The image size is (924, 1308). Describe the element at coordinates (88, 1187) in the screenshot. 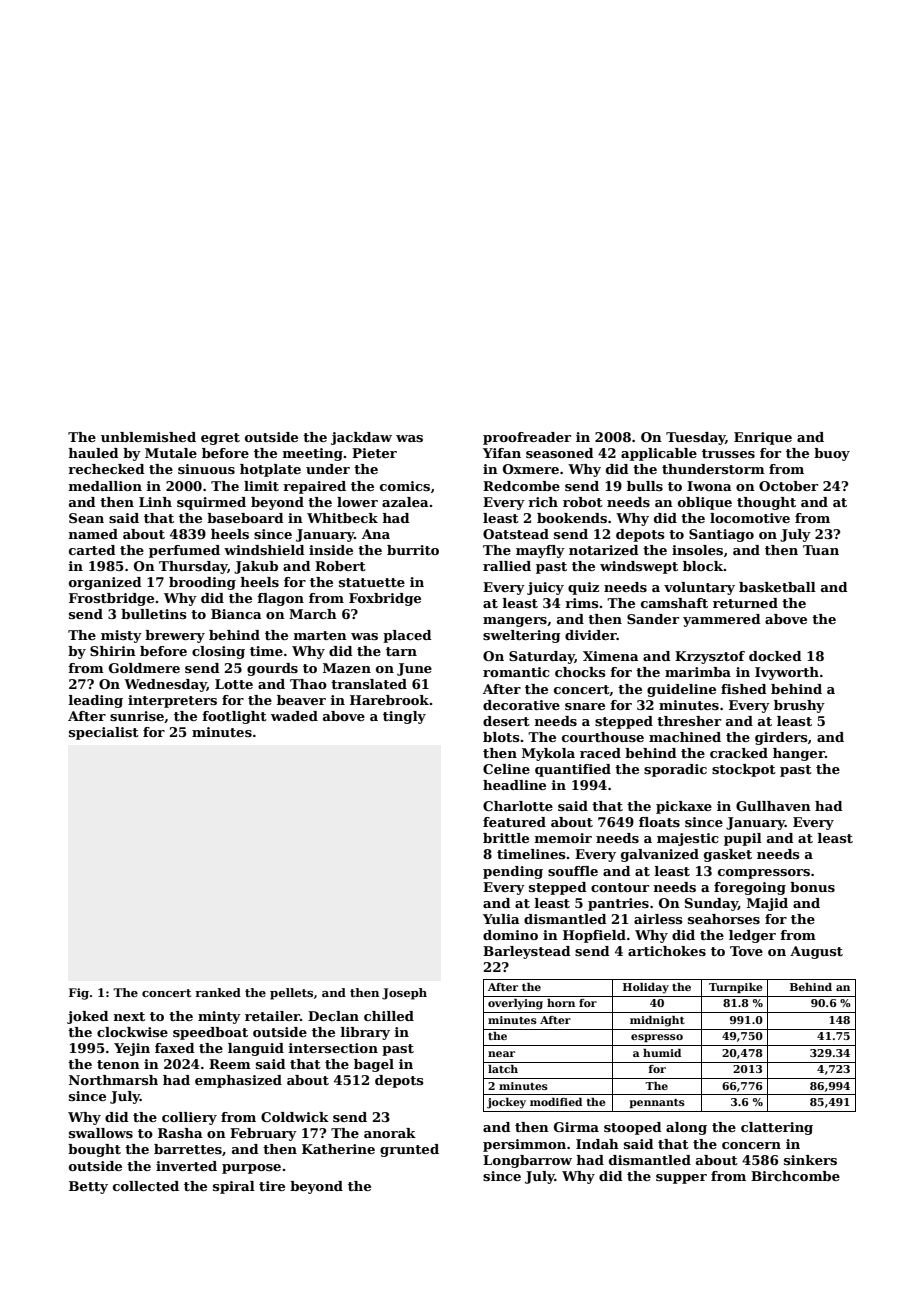

I see `Betty` at that location.
